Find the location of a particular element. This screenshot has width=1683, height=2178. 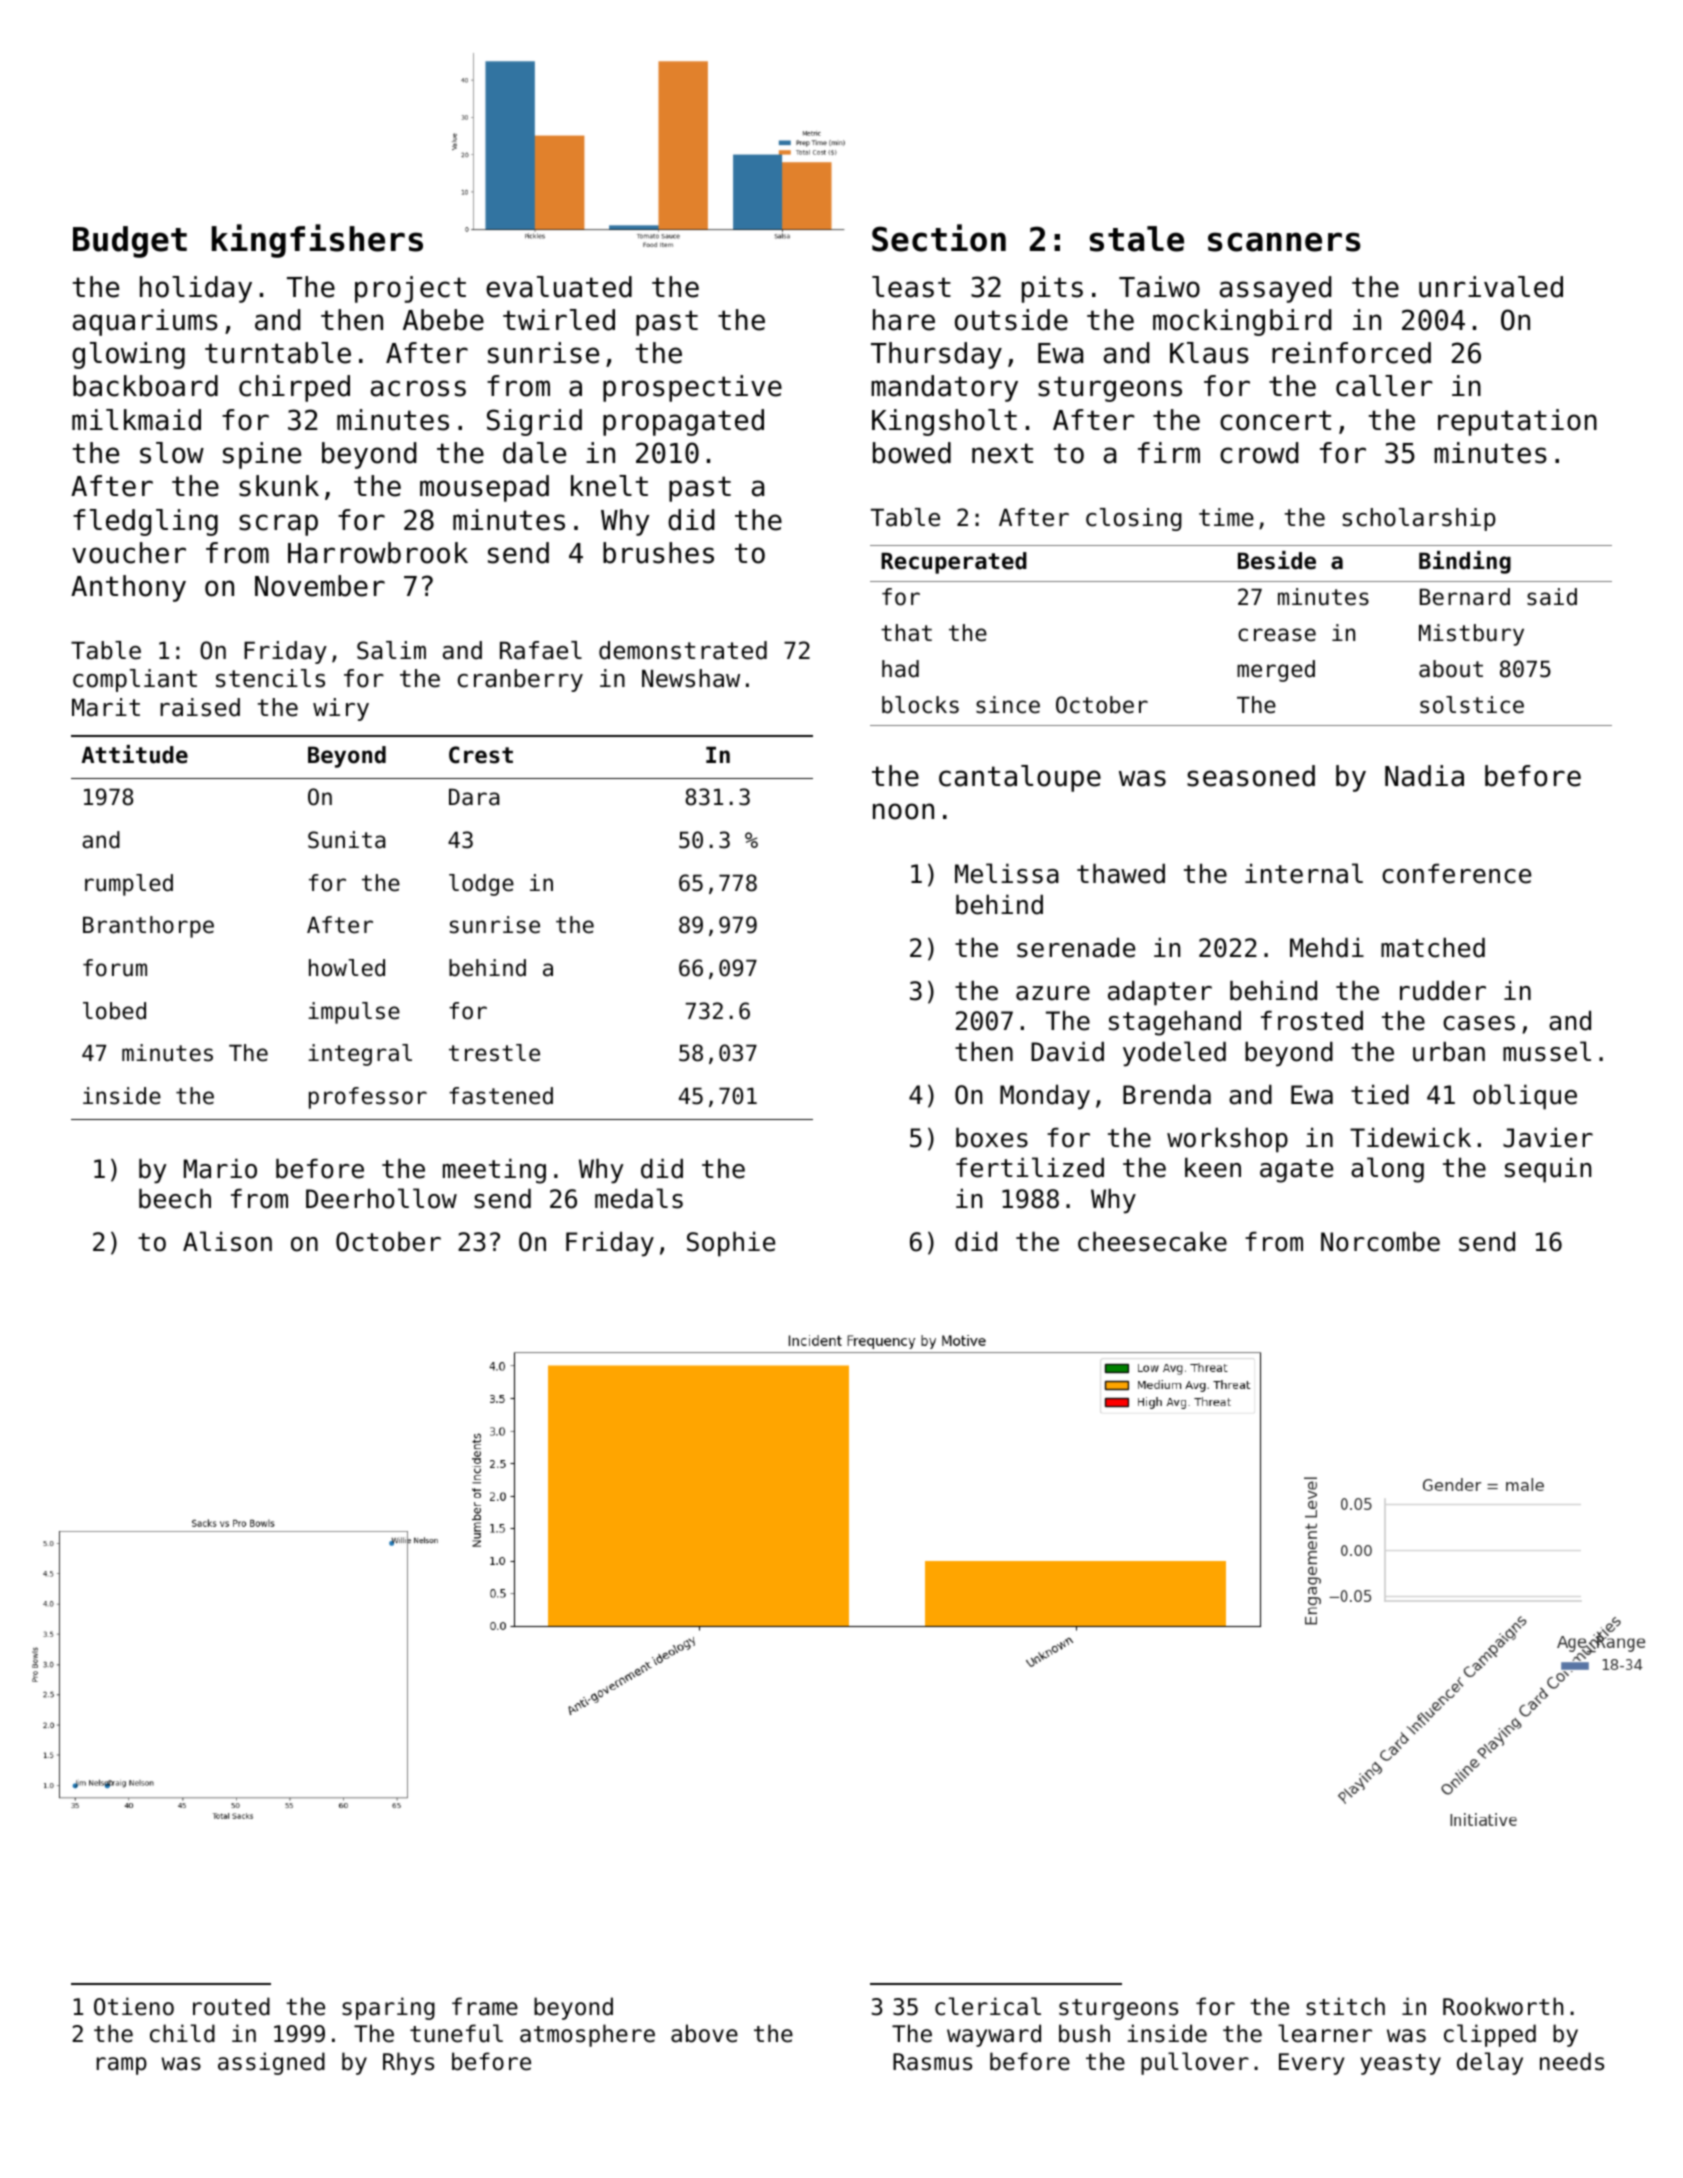

stitch is located at coordinates (1345, 2006).
